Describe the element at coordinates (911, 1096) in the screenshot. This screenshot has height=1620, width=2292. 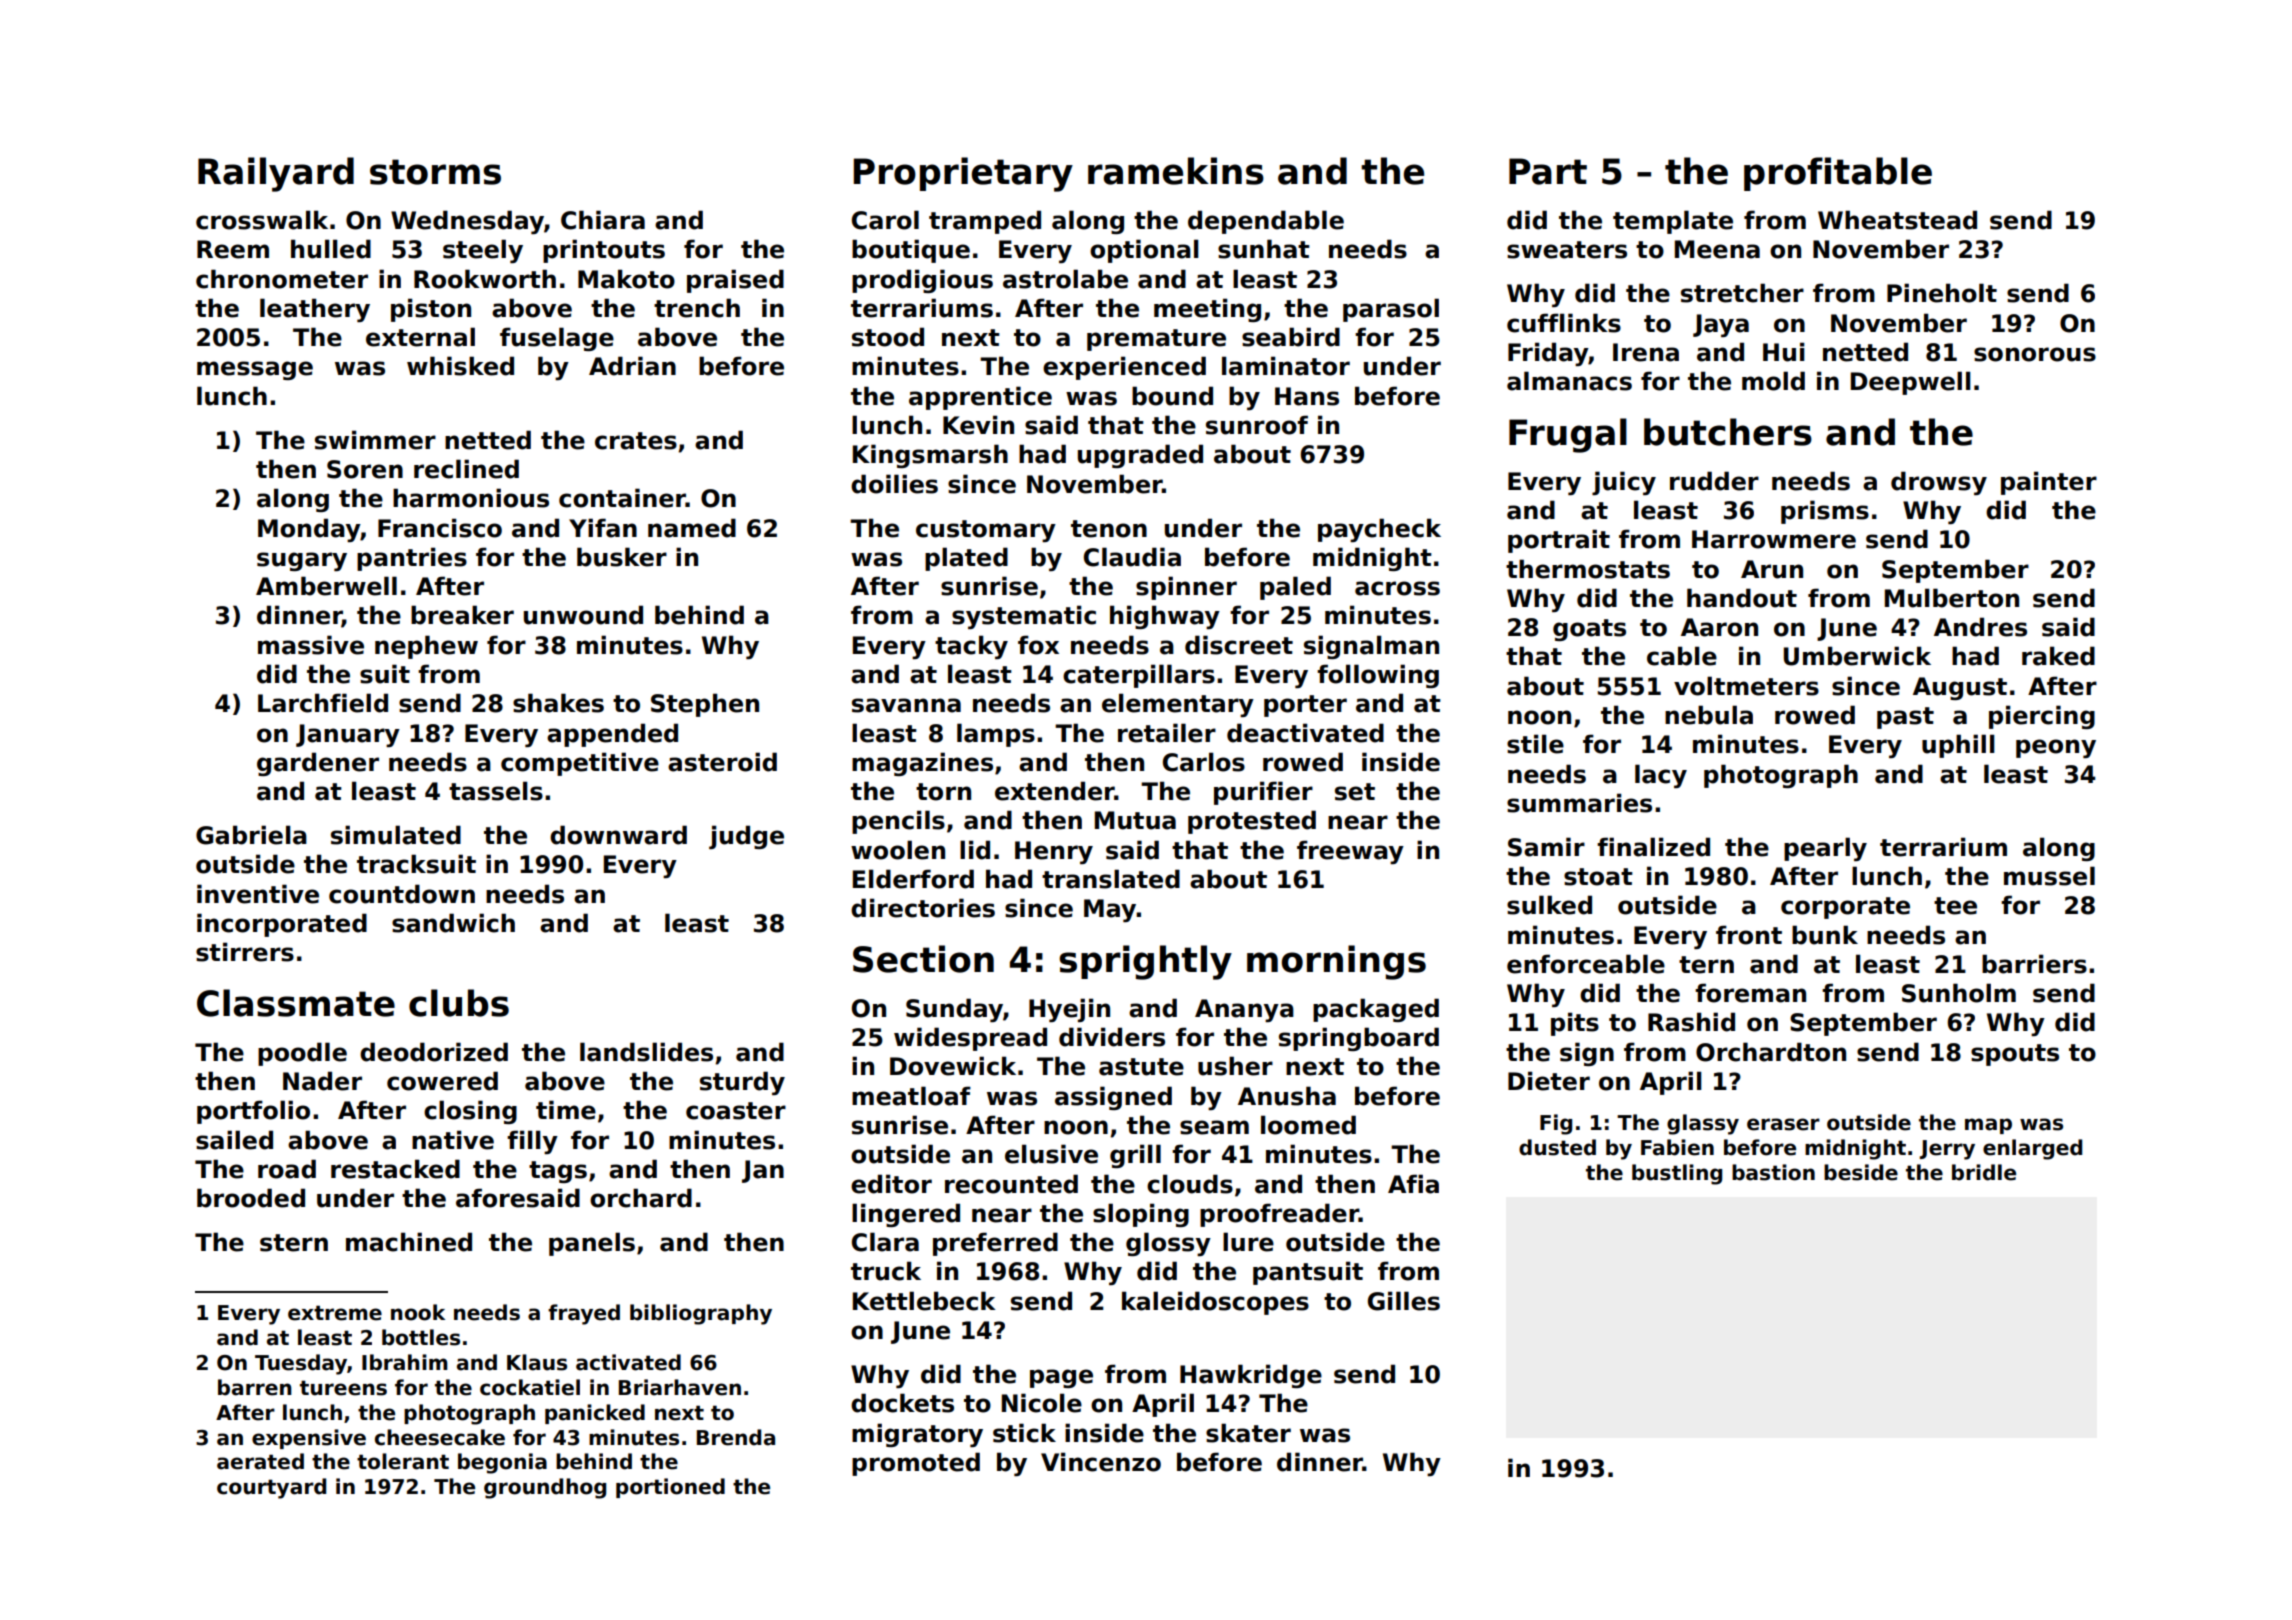
I see `meatloaf` at that location.
